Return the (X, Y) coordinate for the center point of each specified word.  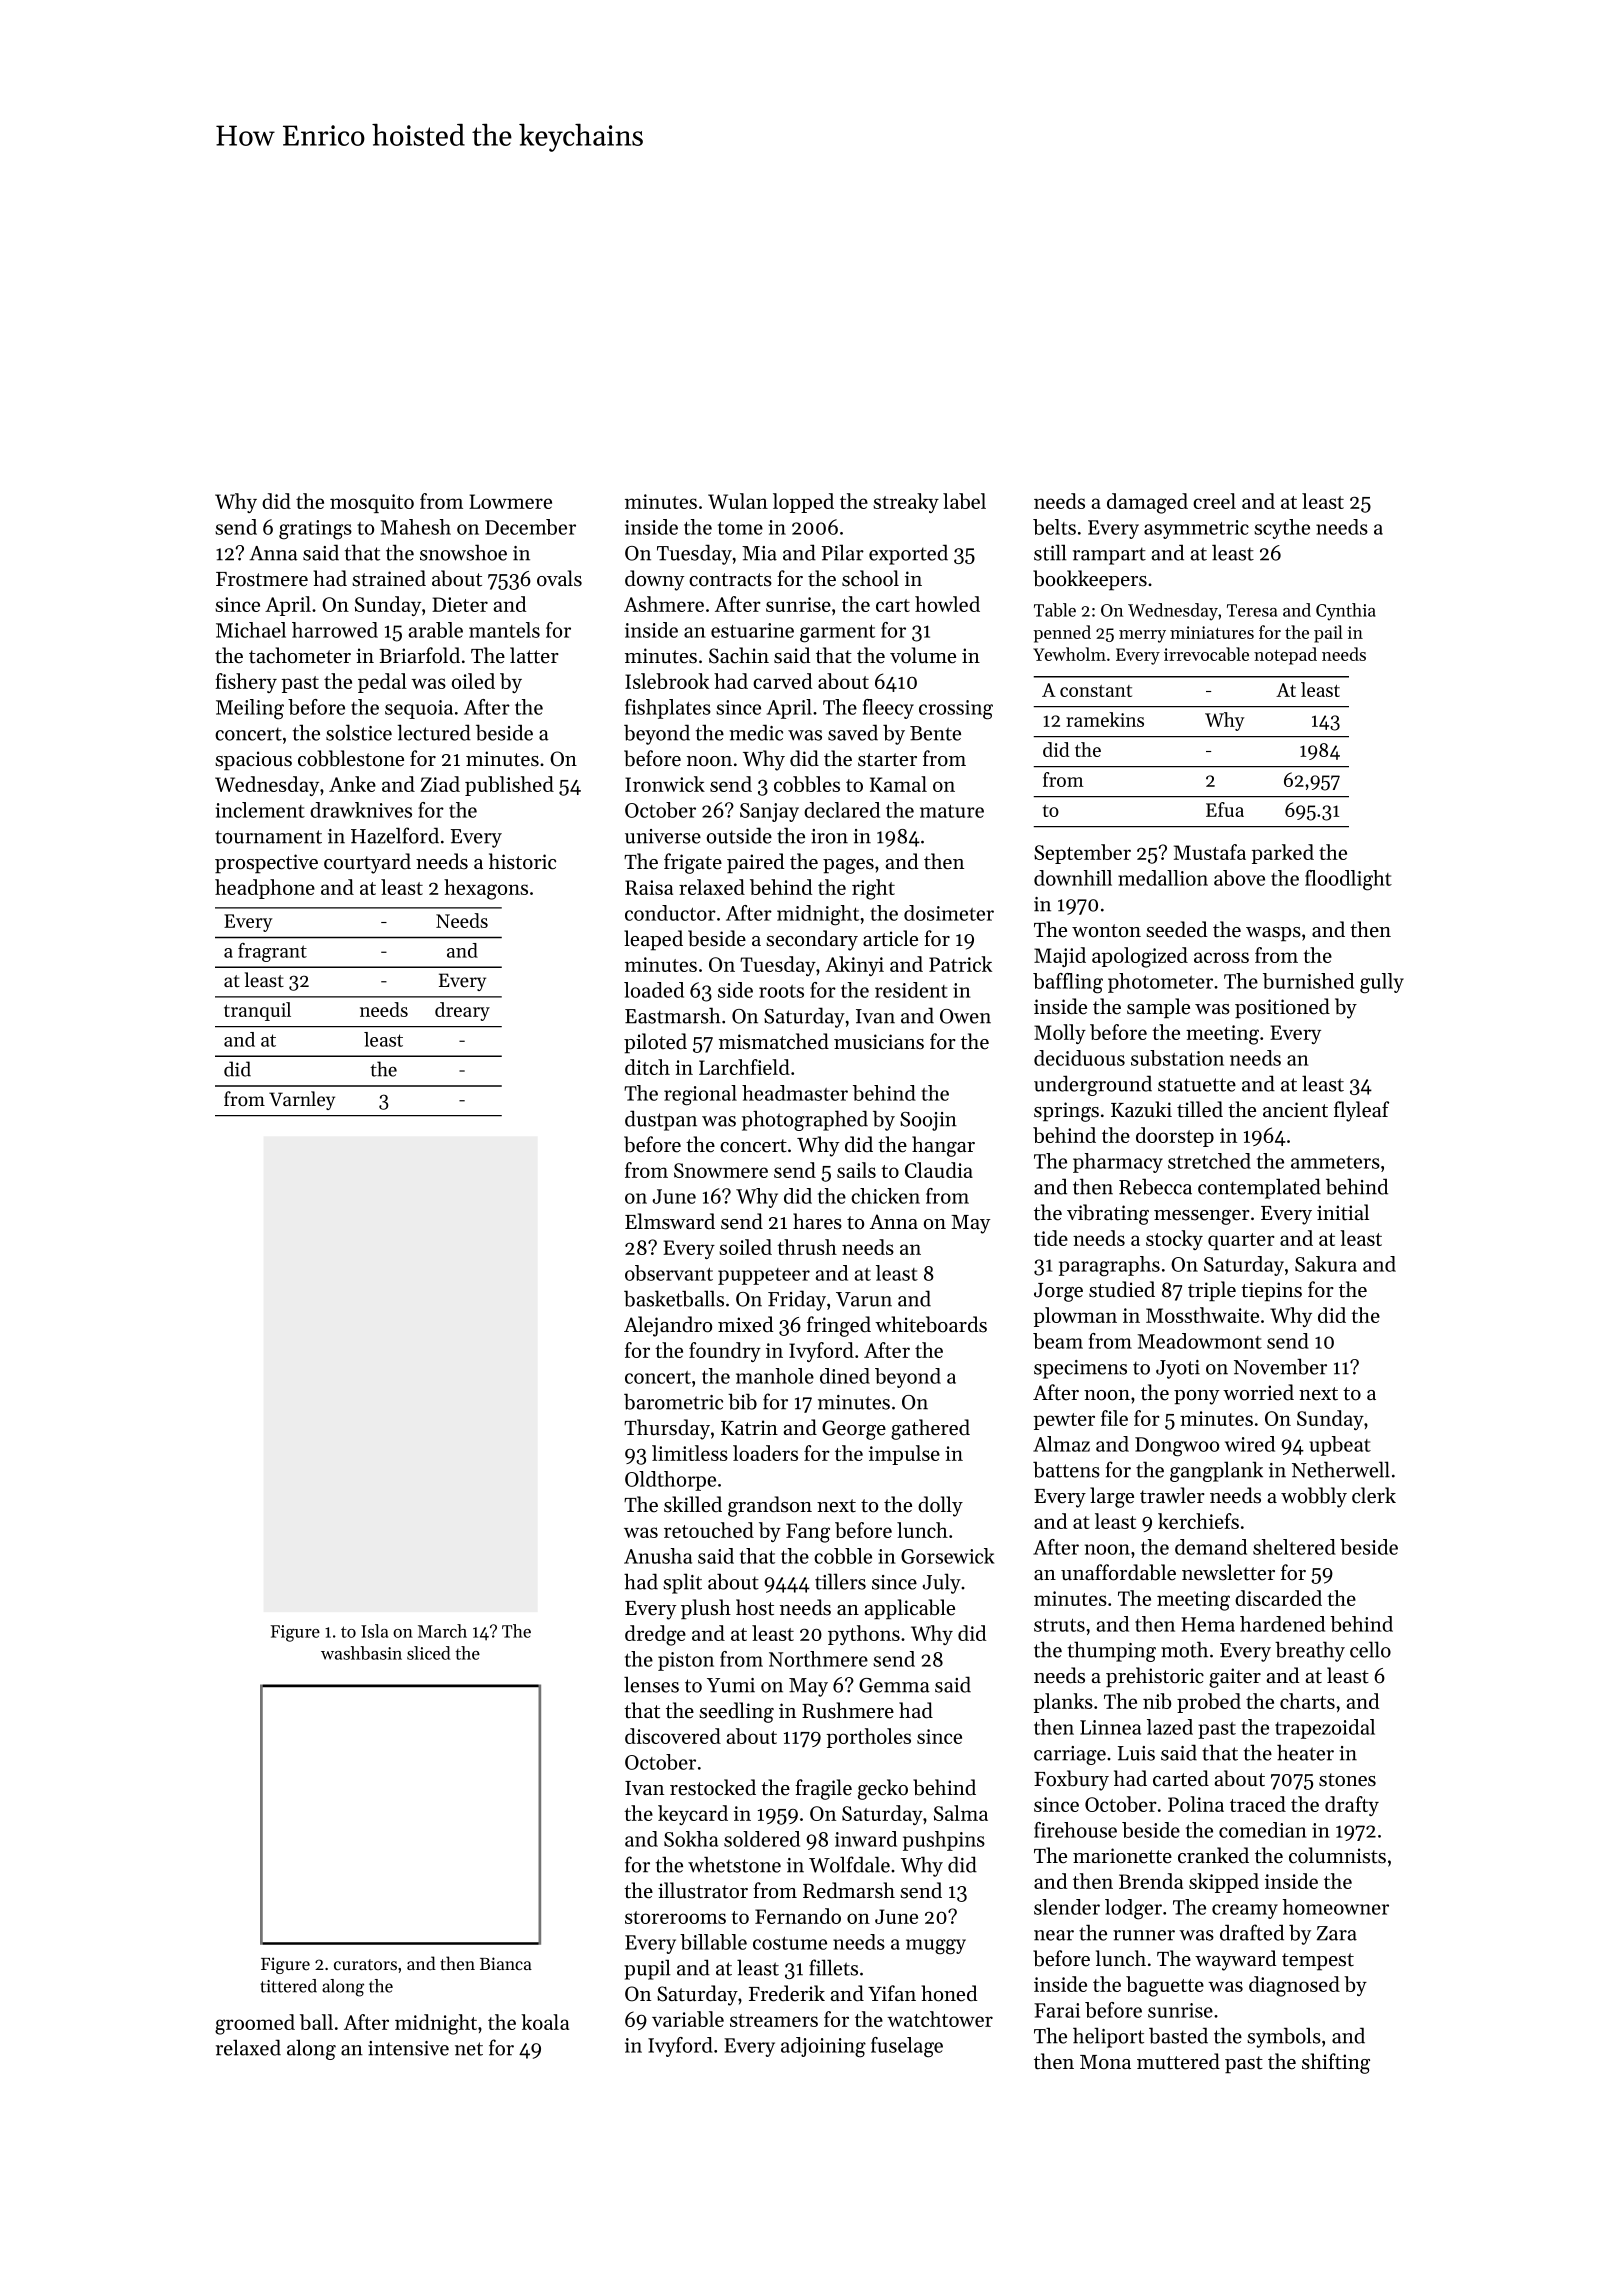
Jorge (1058, 1292)
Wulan (738, 501)
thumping (1112, 1651)
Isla (374, 1631)
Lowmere (510, 501)
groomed (255, 2024)
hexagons (486, 889)
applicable (909, 1609)
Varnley (302, 1100)
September (1082, 854)
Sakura (1326, 1264)
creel (1214, 501)
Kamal (898, 784)
